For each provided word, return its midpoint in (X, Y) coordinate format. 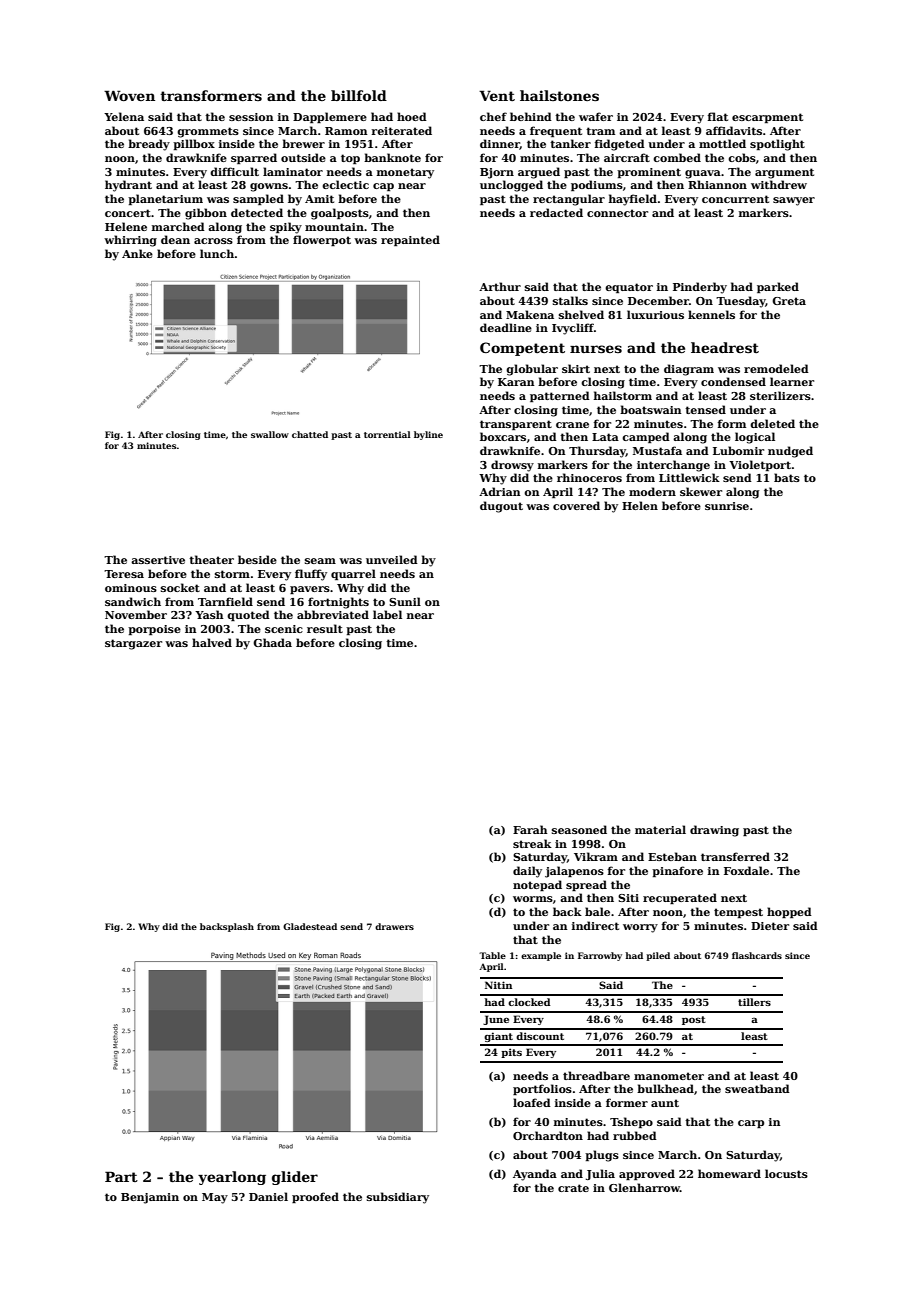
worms (533, 899)
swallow (270, 434)
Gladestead (310, 926)
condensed (733, 381)
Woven (129, 95)
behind (531, 116)
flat (718, 116)
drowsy (512, 466)
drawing (714, 831)
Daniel (268, 1196)
